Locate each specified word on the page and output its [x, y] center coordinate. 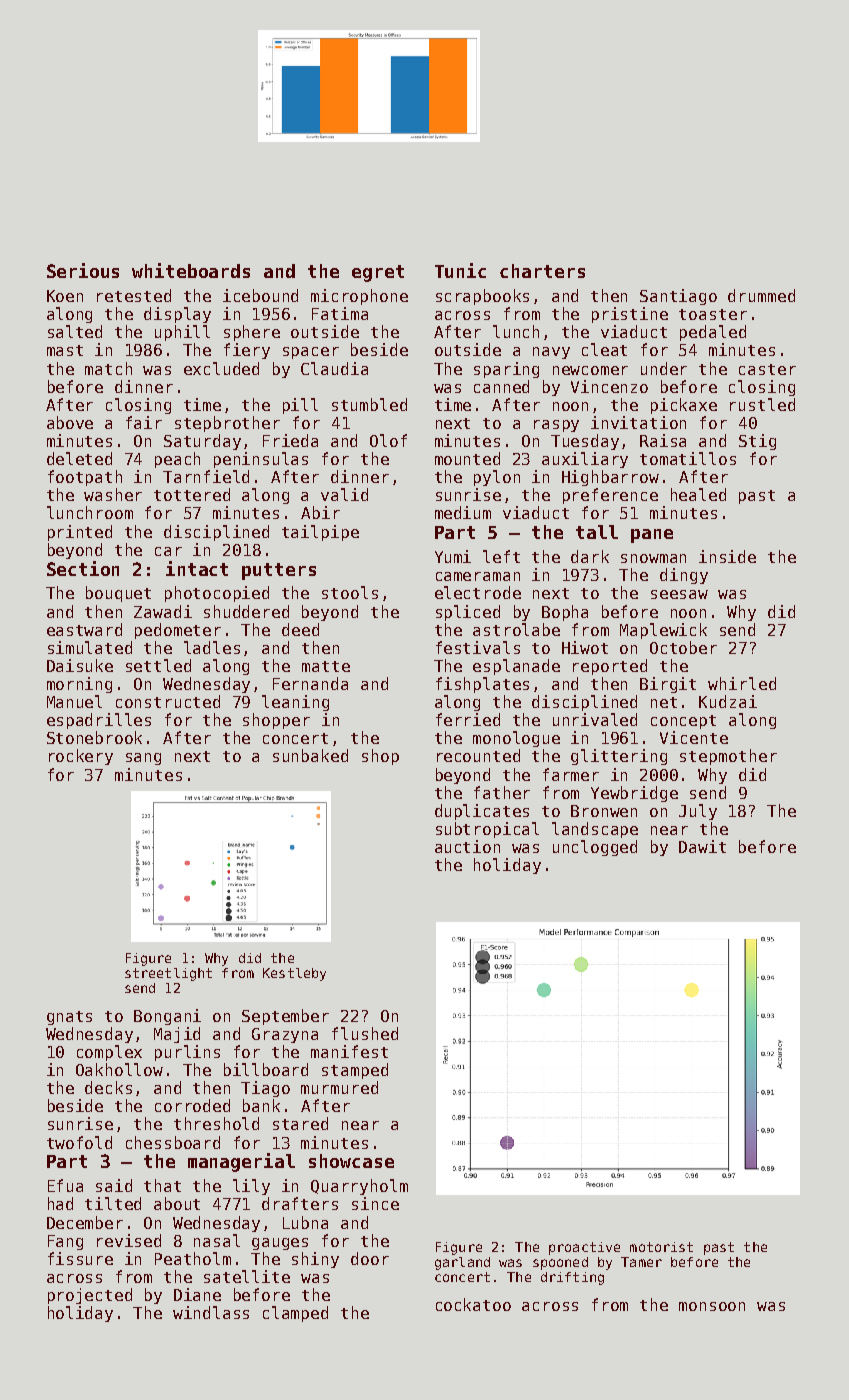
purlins [187, 1053]
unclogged [595, 848]
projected [90, 1296]
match [108, 368]
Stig [757, 442]
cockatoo [473, 1304]
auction [467, 846]
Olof [388, 440]
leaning [295, 703]
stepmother [728, 757]
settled [158, 665]
